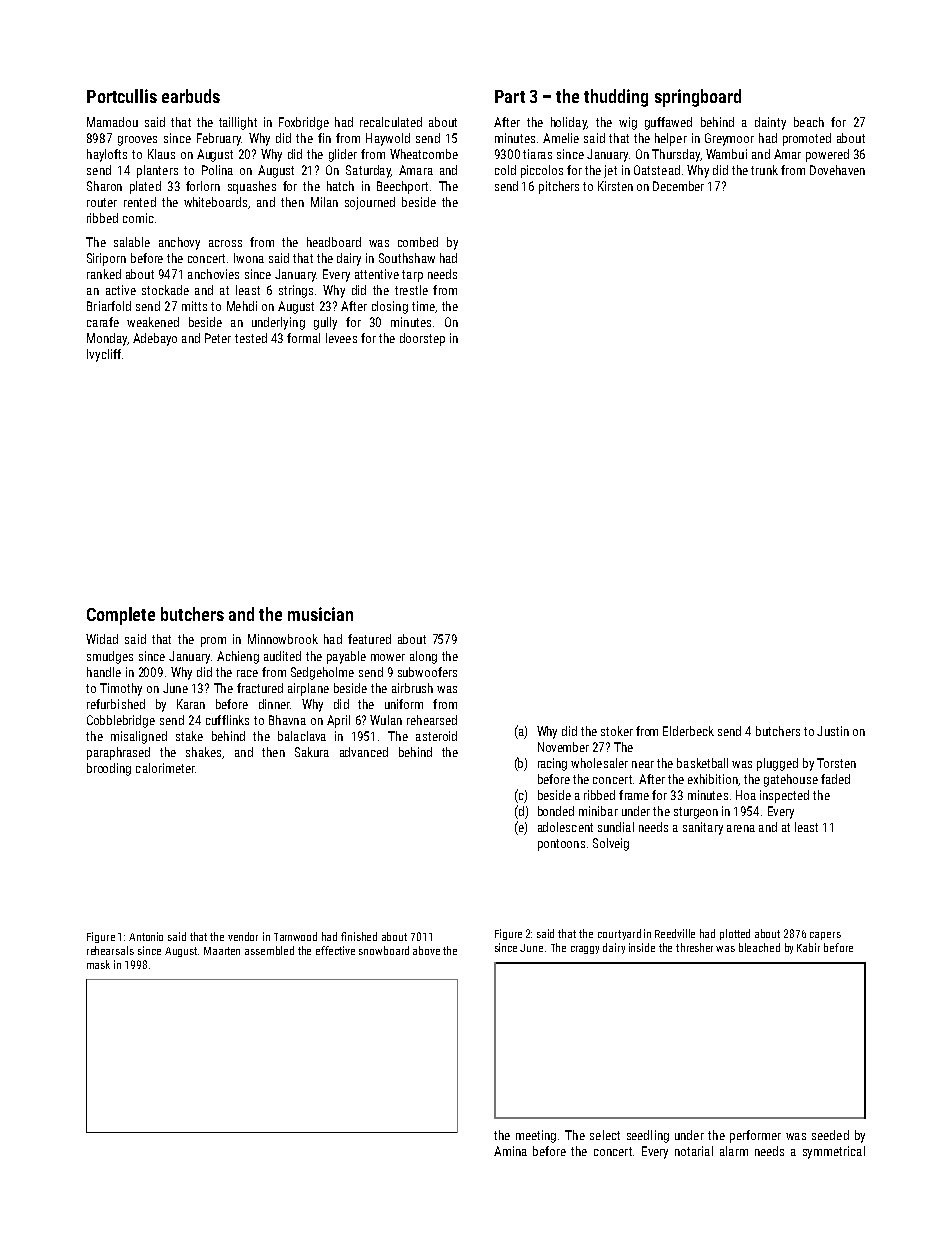 The image size is (952, 1233). I want to click on thudding, so click(616, 98).
